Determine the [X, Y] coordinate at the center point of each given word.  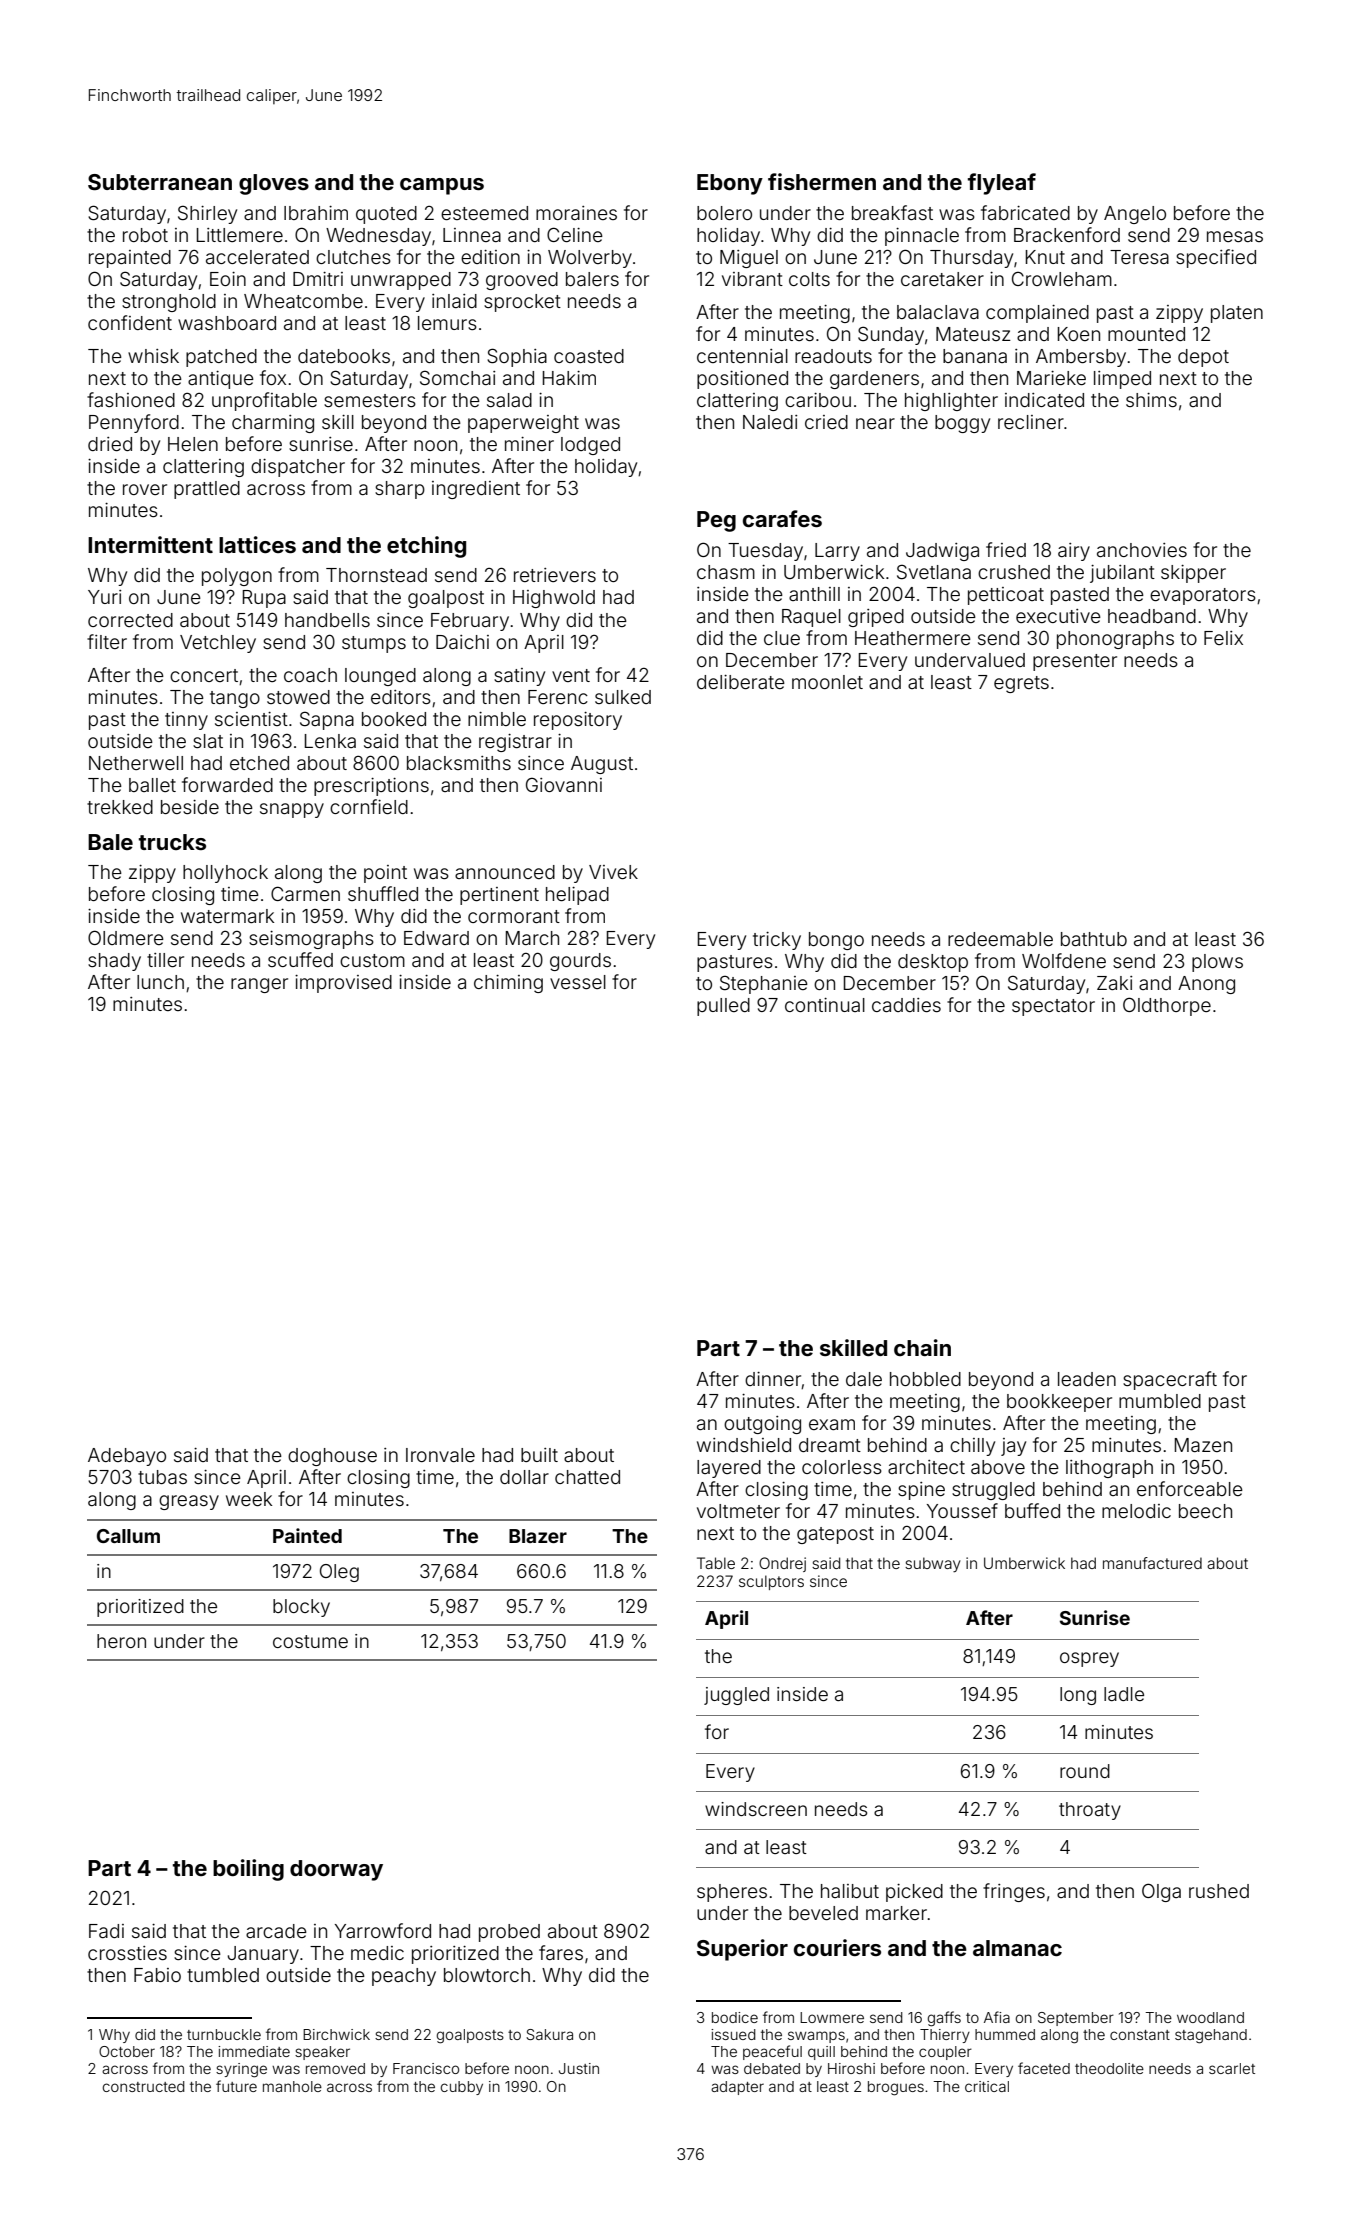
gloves [274, 184]
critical [987, 2086]
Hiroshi [851, 2068]
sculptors [771, 1582]
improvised [343, 984]
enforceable [1190, 1488]
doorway [336, 1870]
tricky [777, 941]
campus [442, 186]
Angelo [1135, 215]
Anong [1206, 985]
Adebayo [127, 1457]
